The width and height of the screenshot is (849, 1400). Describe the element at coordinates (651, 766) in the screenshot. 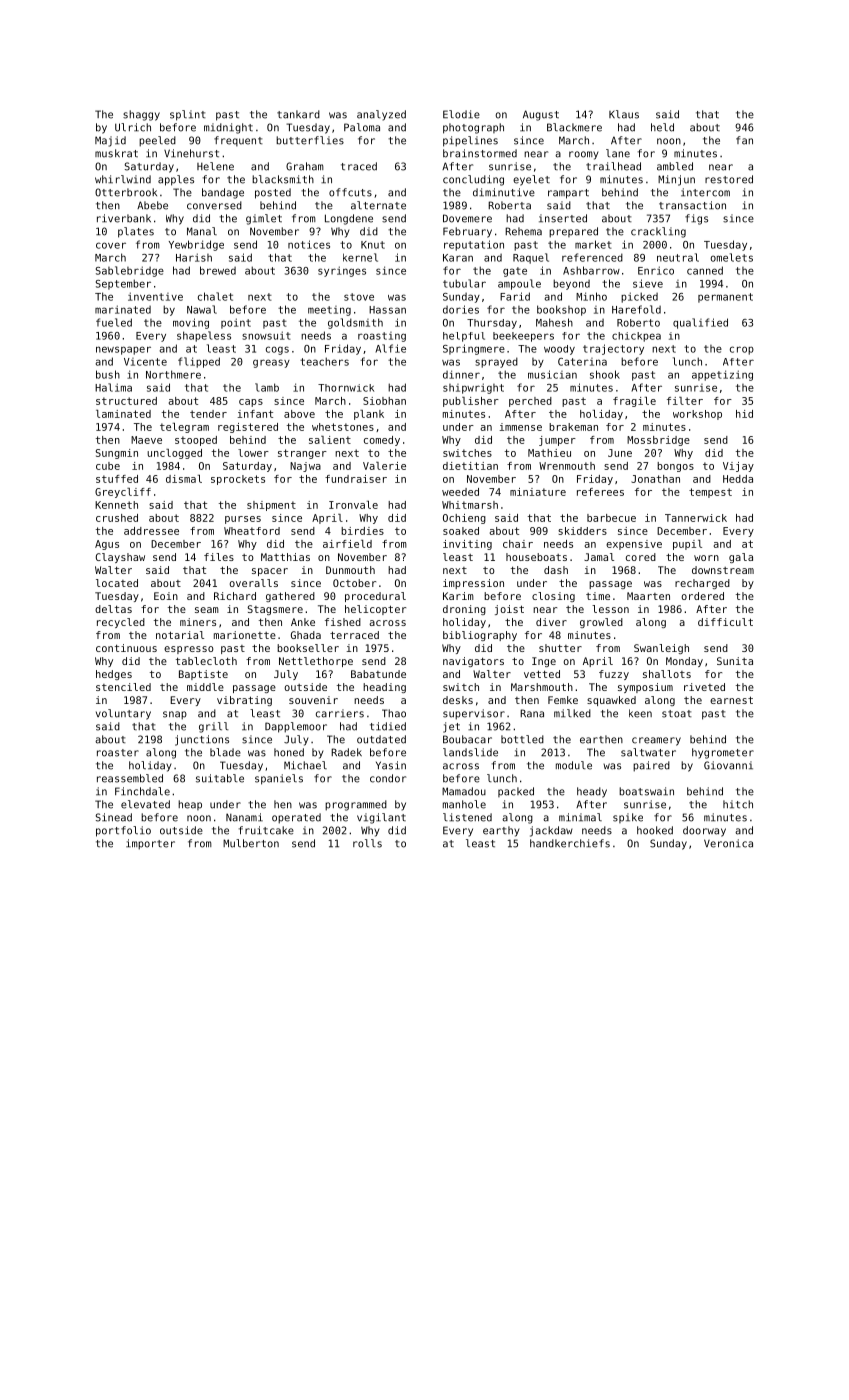

I see `paired` at that location.
